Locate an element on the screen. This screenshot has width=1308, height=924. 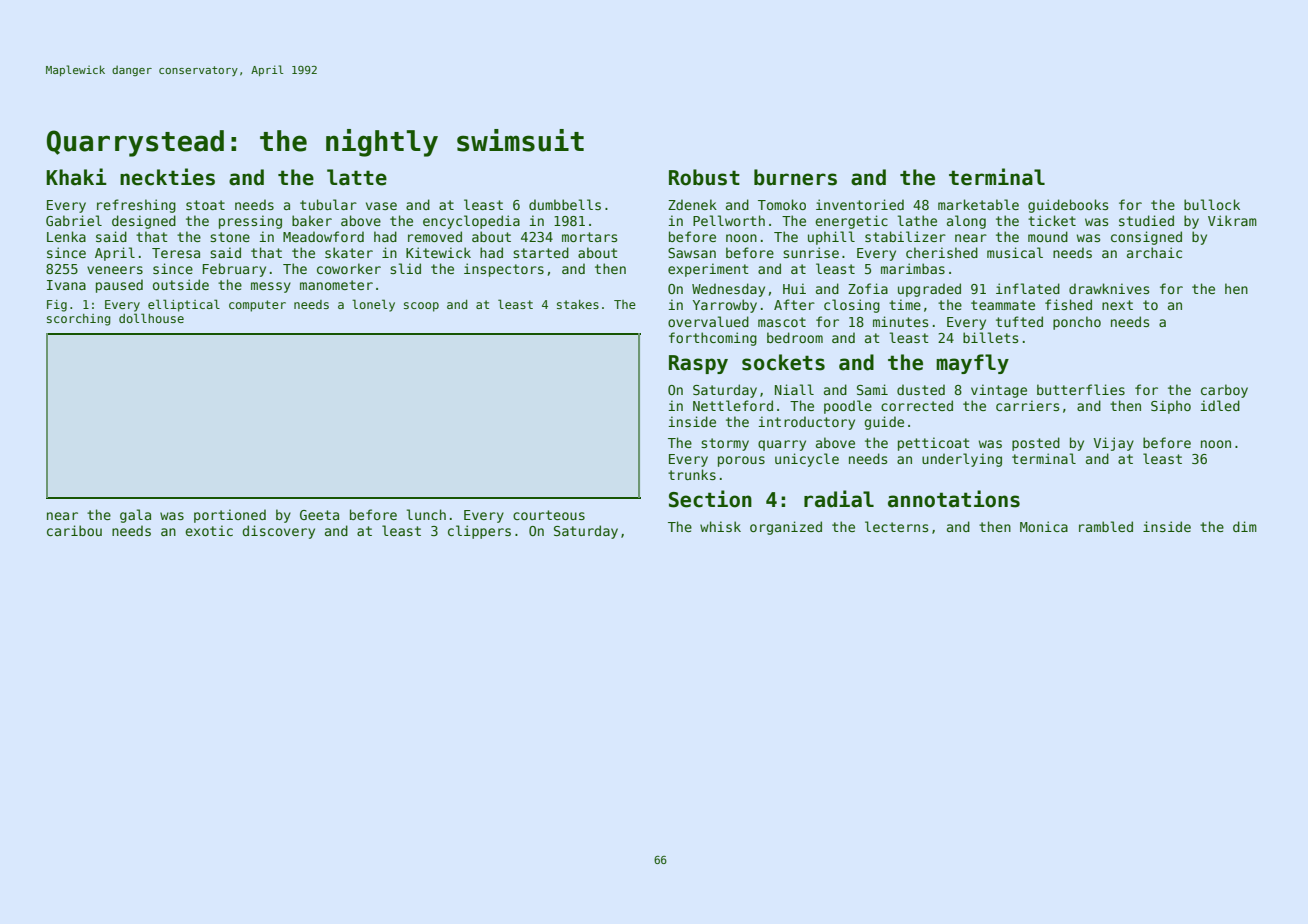
gala is located at coordinates (135, 516).
